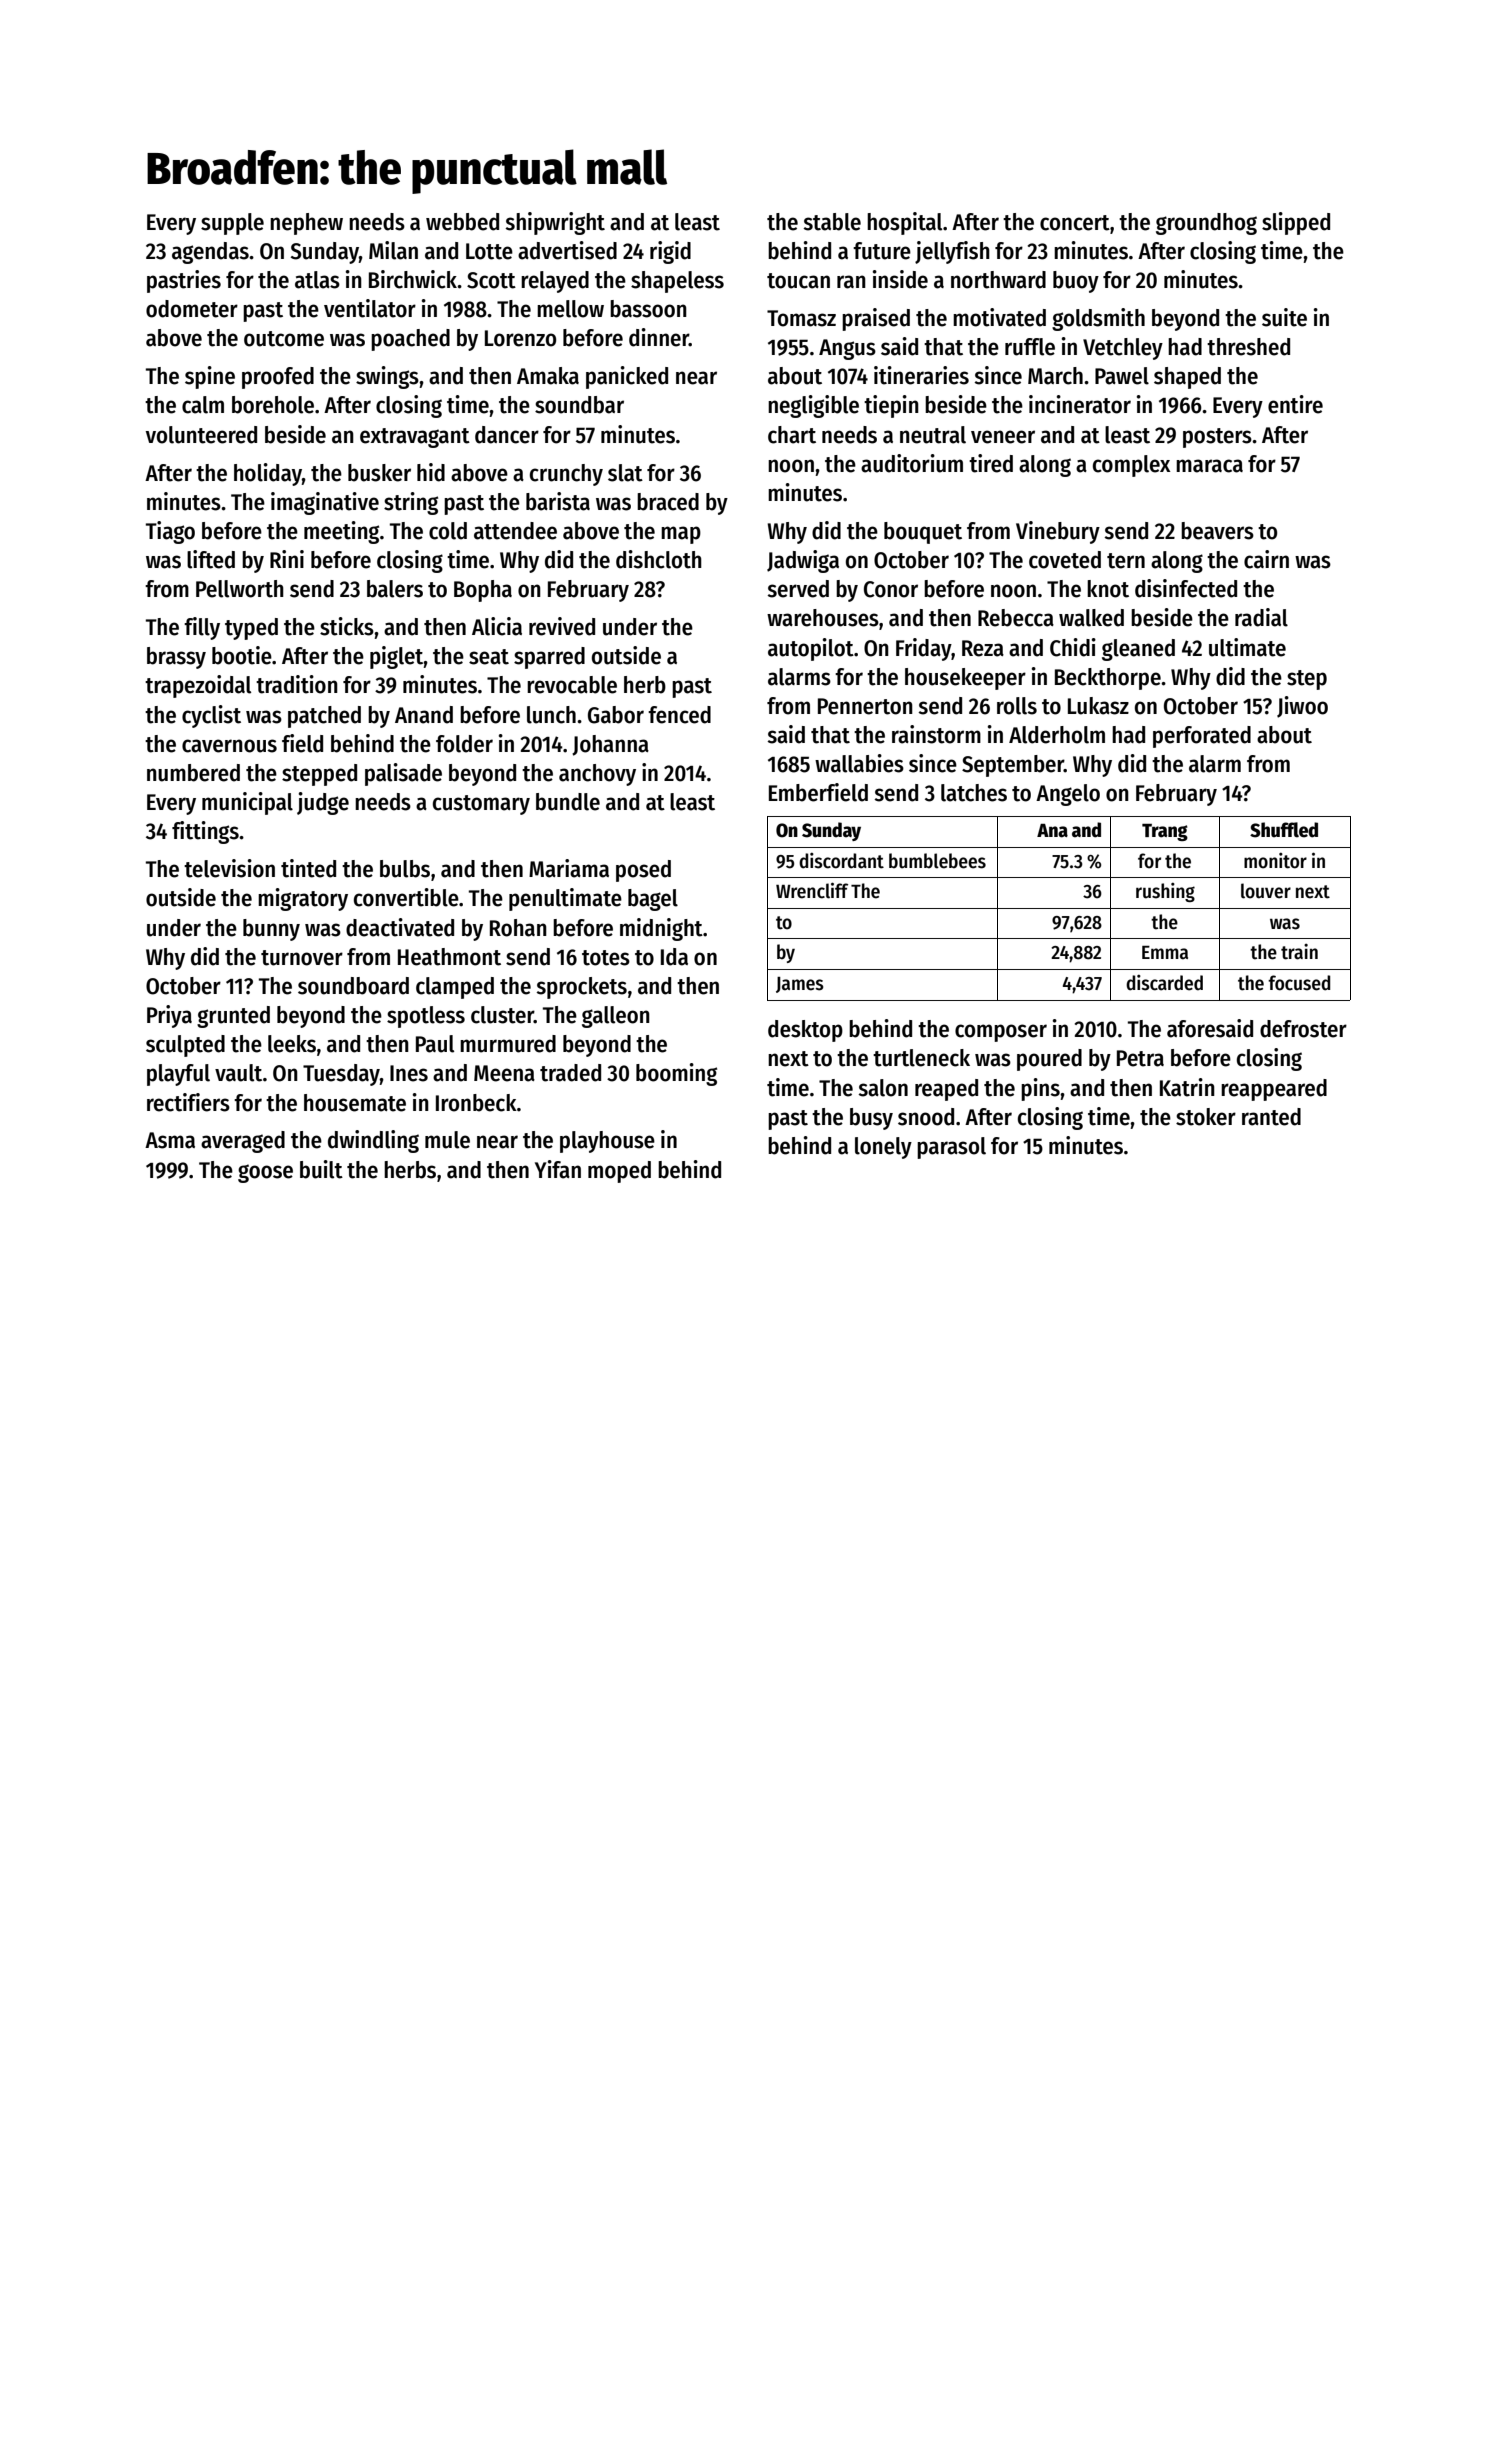 This page has height=2464, width=1496. Describe the element at coordinates (1164, 983) in the page. I see `discarded` at that location.
